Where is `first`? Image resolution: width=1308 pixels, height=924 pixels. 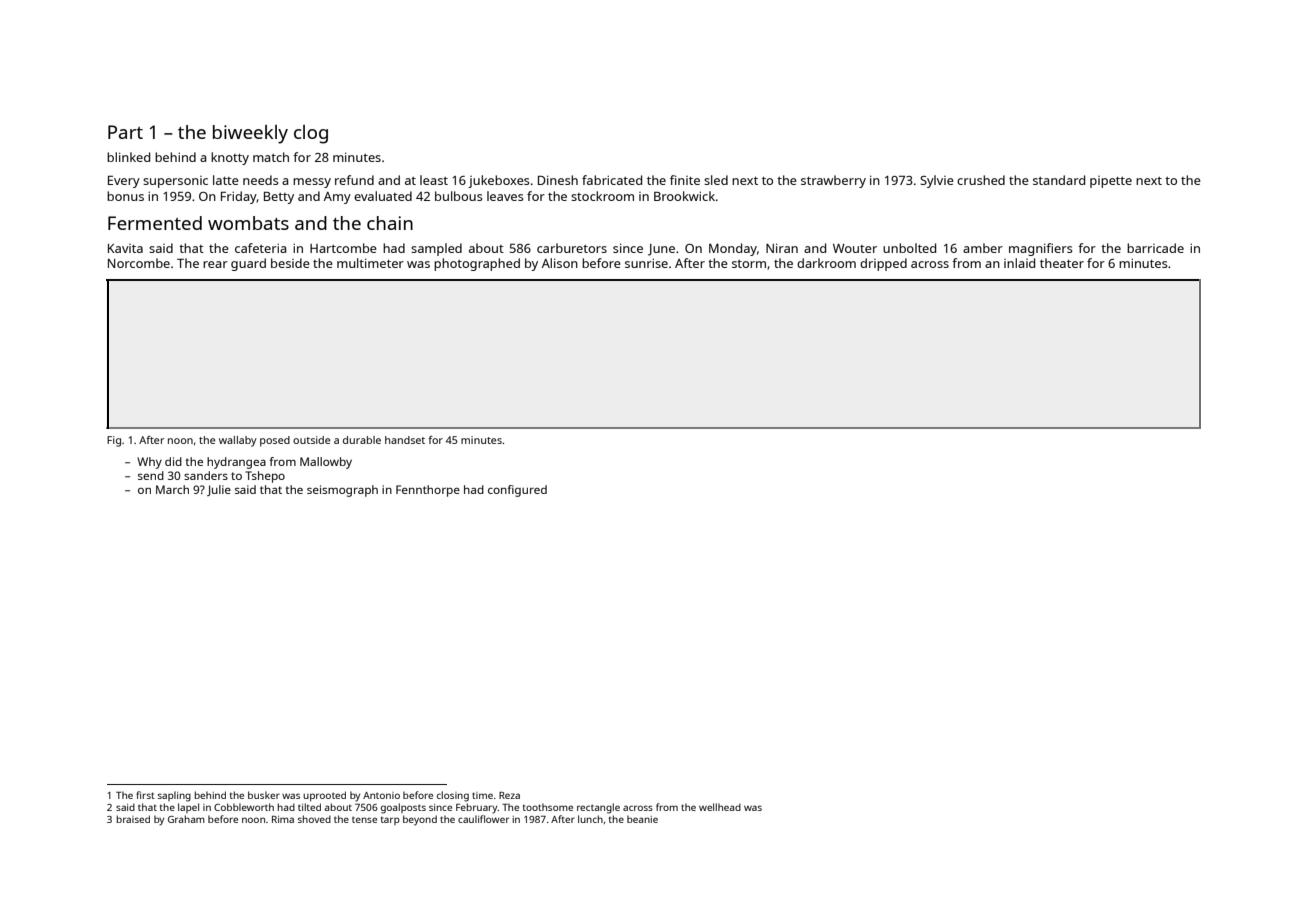
first is located at coordinates (145, 795).
